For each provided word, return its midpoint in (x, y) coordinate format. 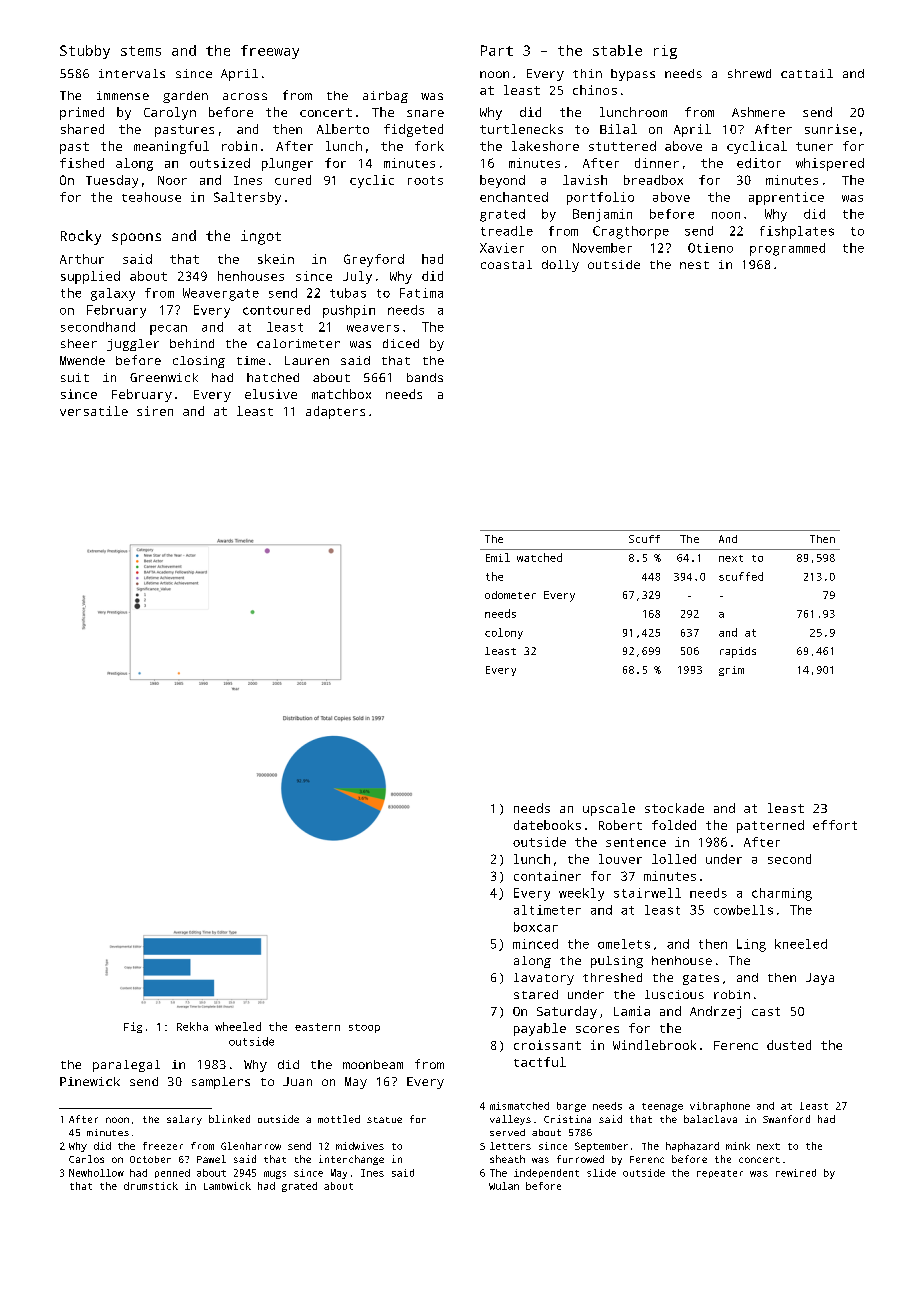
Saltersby (247, 198)
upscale (609, 809)
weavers (373, 328)
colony (504, 633)
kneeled (801, 944)
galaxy (113, 294)
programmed (787, 249)
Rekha (192, 1026)
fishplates (797, 232)
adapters (335, 412)
